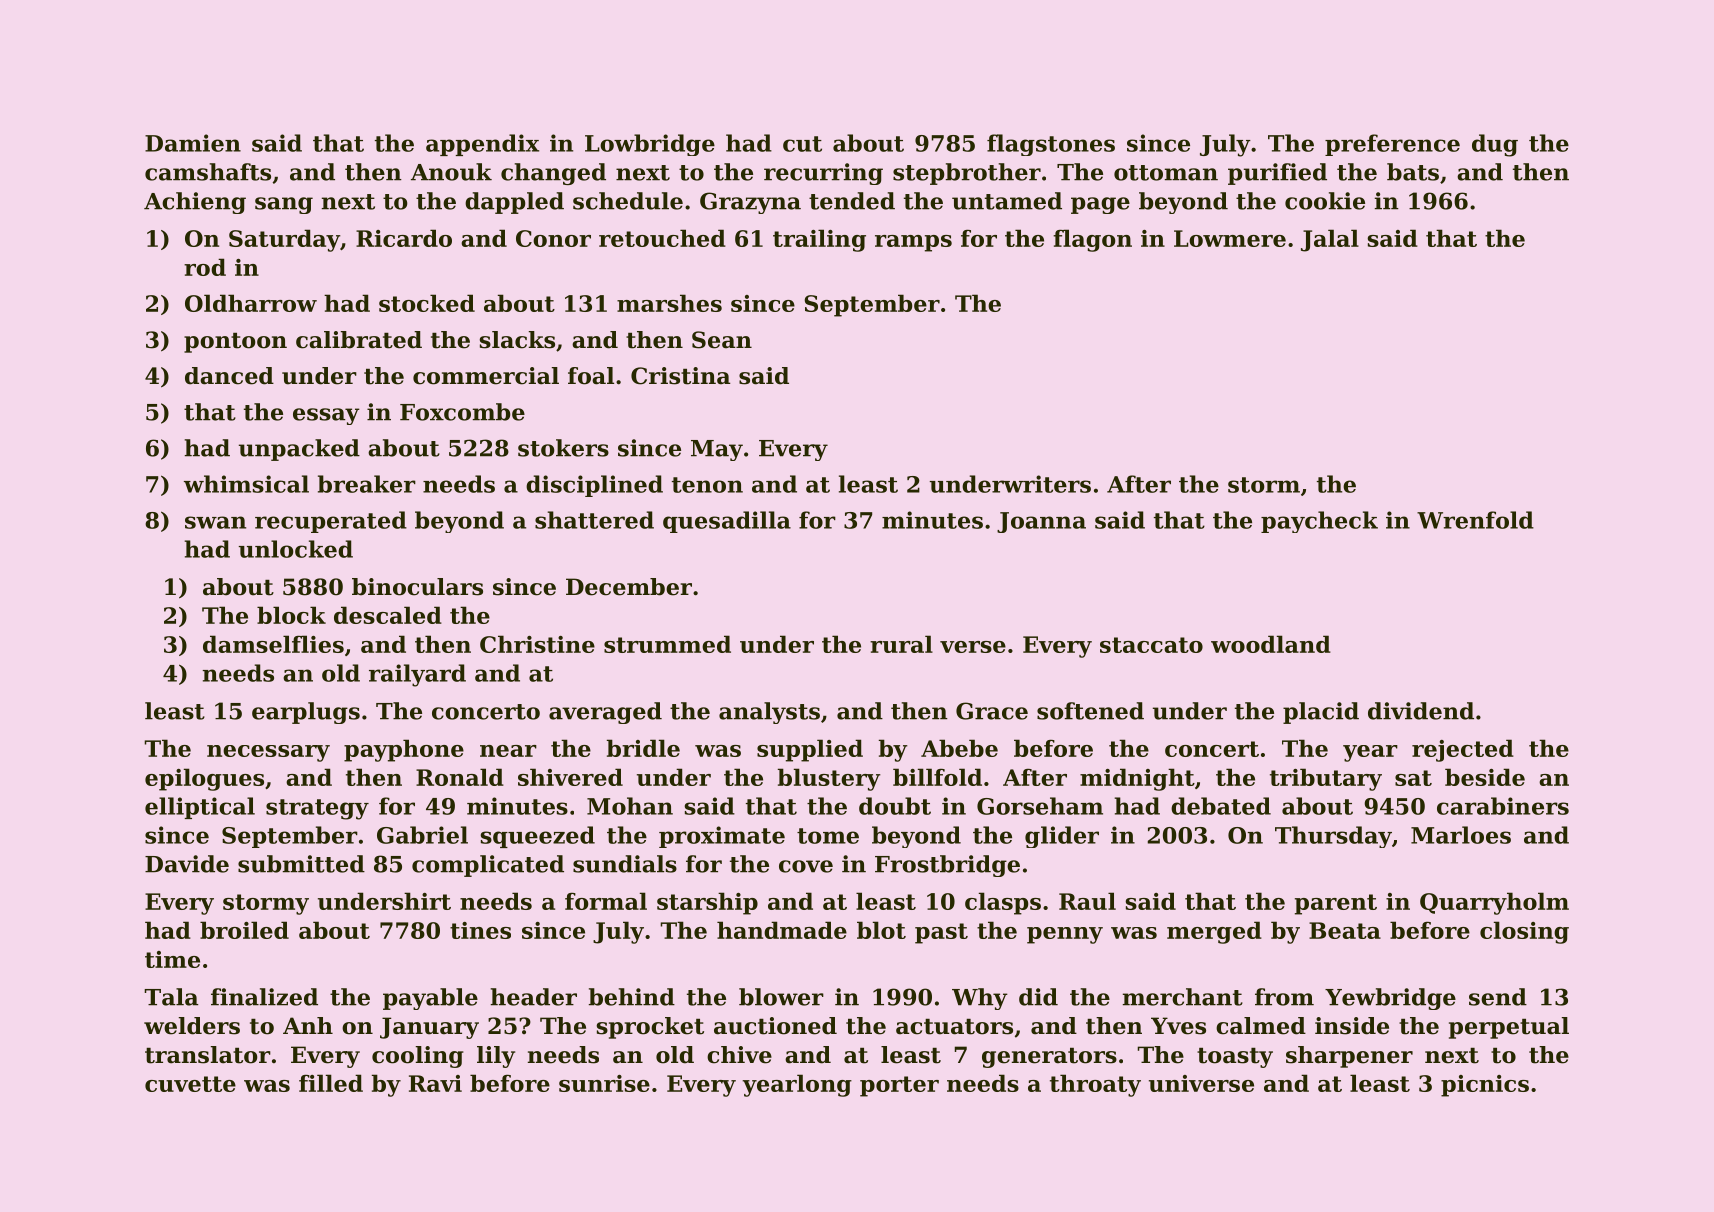 Image resolution: width=1714 pixels, height=1212 pixels. What do you see at coordinates (899, 1086) in the page?
I see `porter` at bounding box center [899, 1086].
